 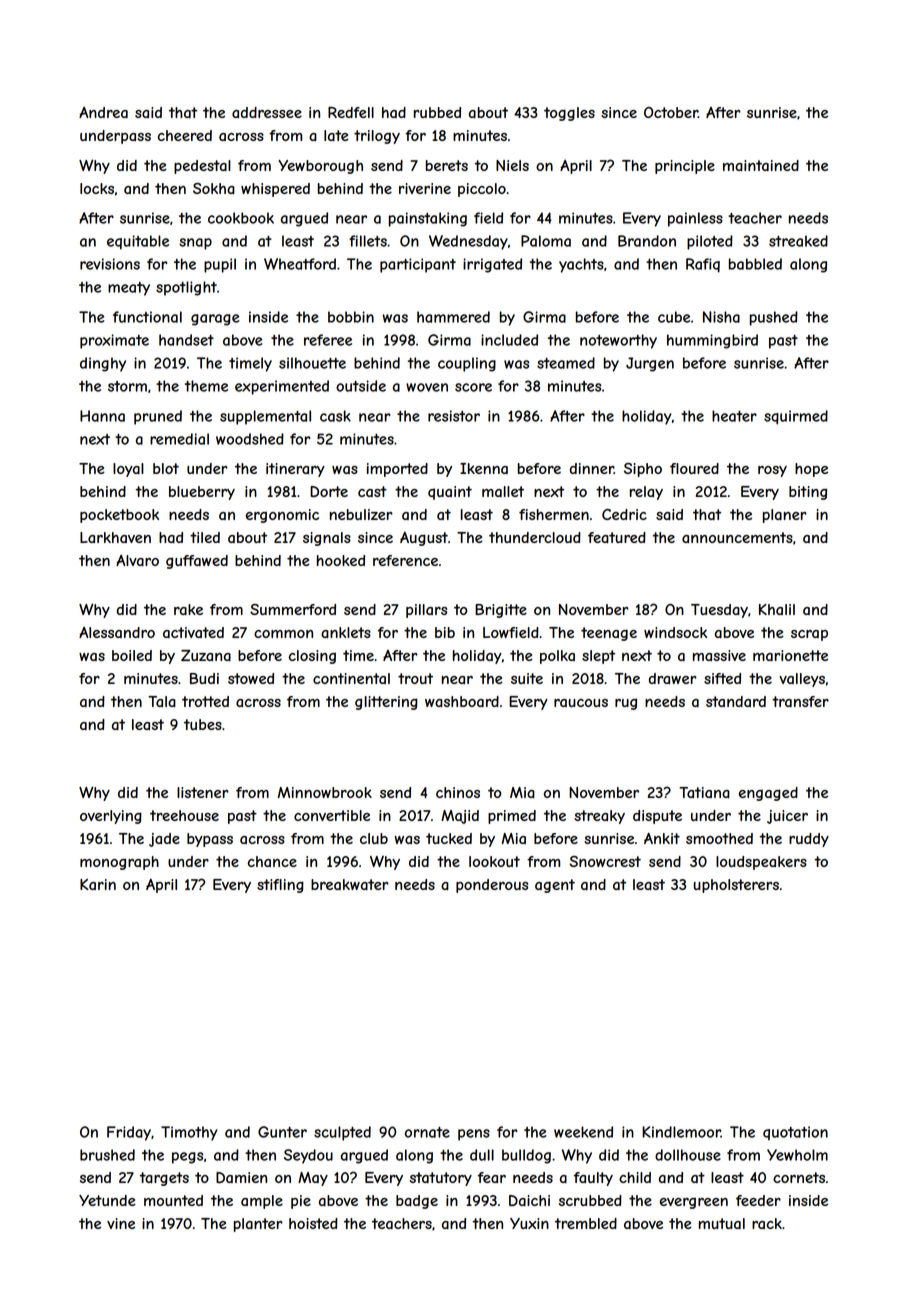 I want to click on engaged, so click(x=768, y=794).
